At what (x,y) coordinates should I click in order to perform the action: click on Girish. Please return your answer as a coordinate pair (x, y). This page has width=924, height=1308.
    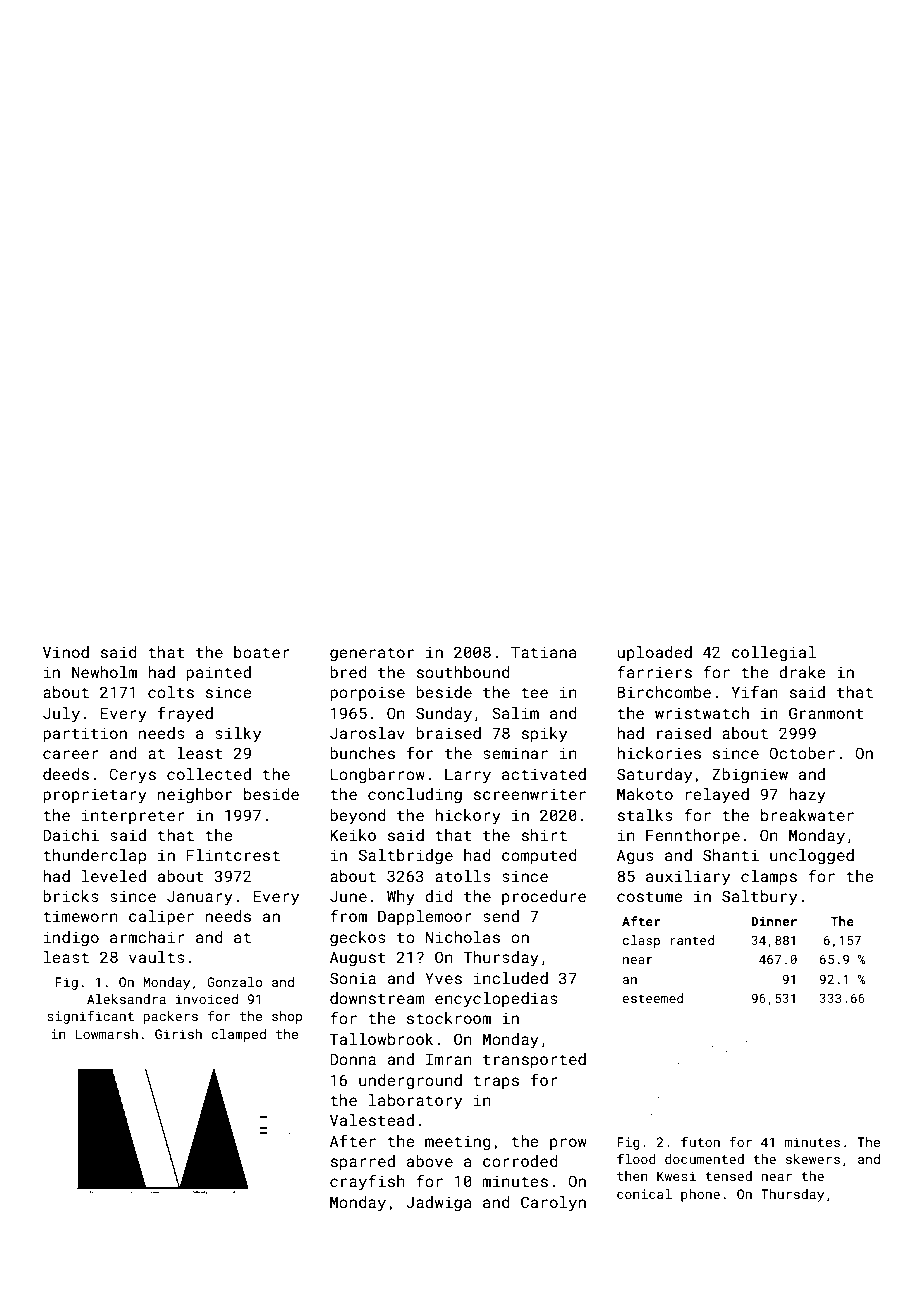
    Looking at the image, I should click on (178, 1034).
